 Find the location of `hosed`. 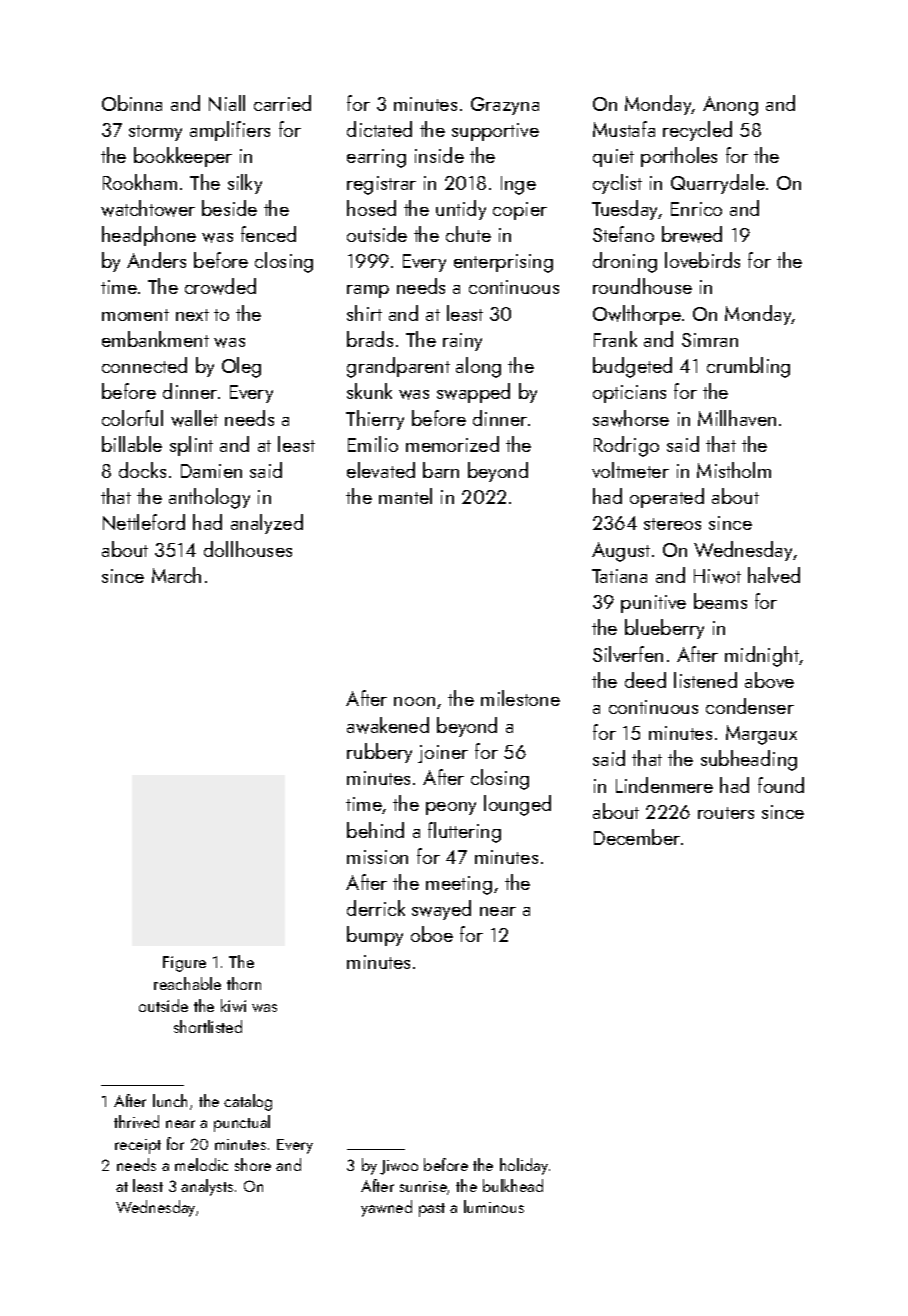

hosed is located at coordinates (371, 208).
